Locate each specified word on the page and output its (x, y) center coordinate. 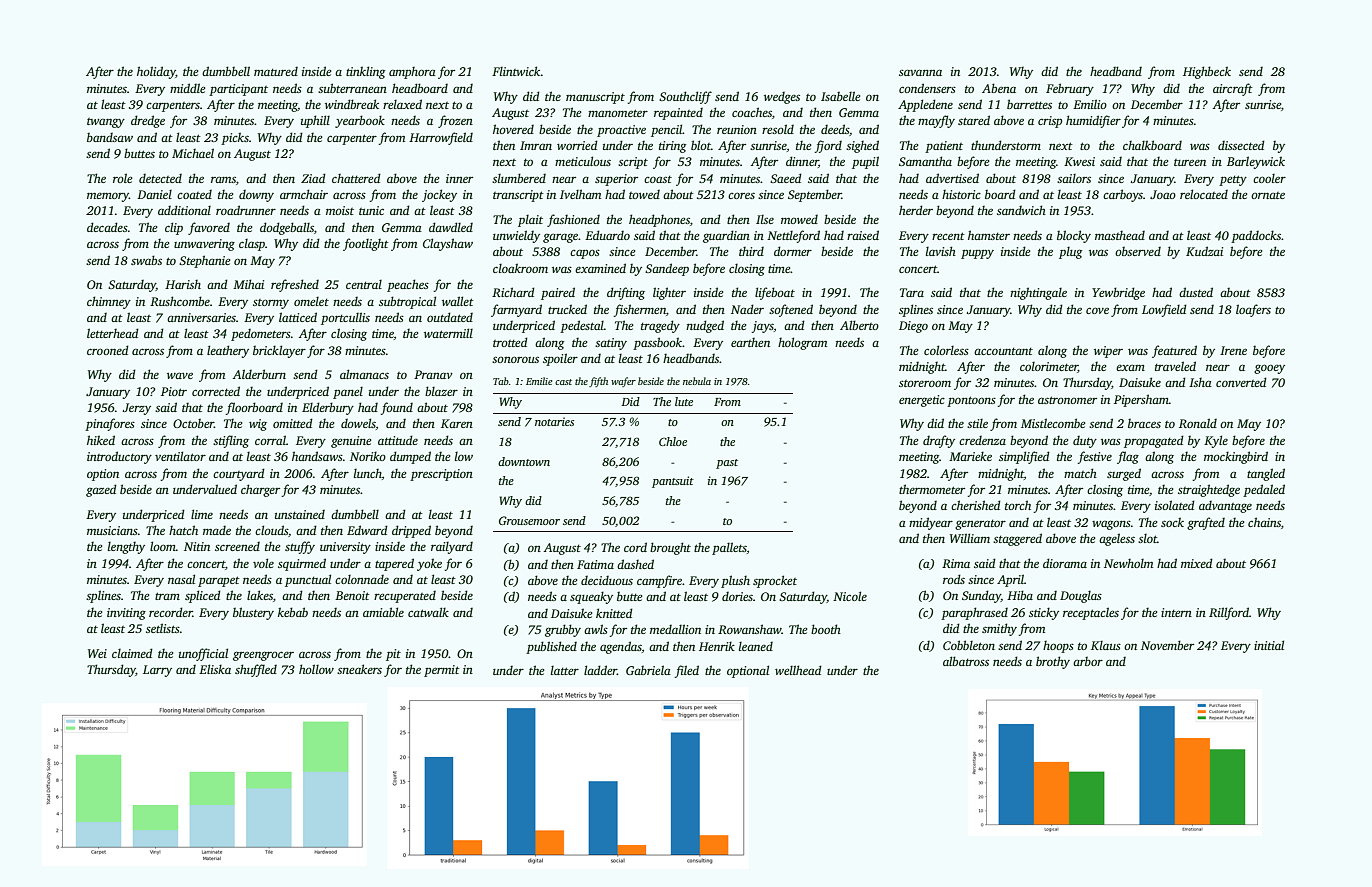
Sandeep (667, 269)
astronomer (1067, 400)
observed (1138, 251)
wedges (782, 98)
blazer (441, 391)
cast (563, 382)
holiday (156, 72)
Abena (999, 88)
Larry (157, 671)
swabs (146, 260)
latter (565, 670)
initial (1269, 645)
